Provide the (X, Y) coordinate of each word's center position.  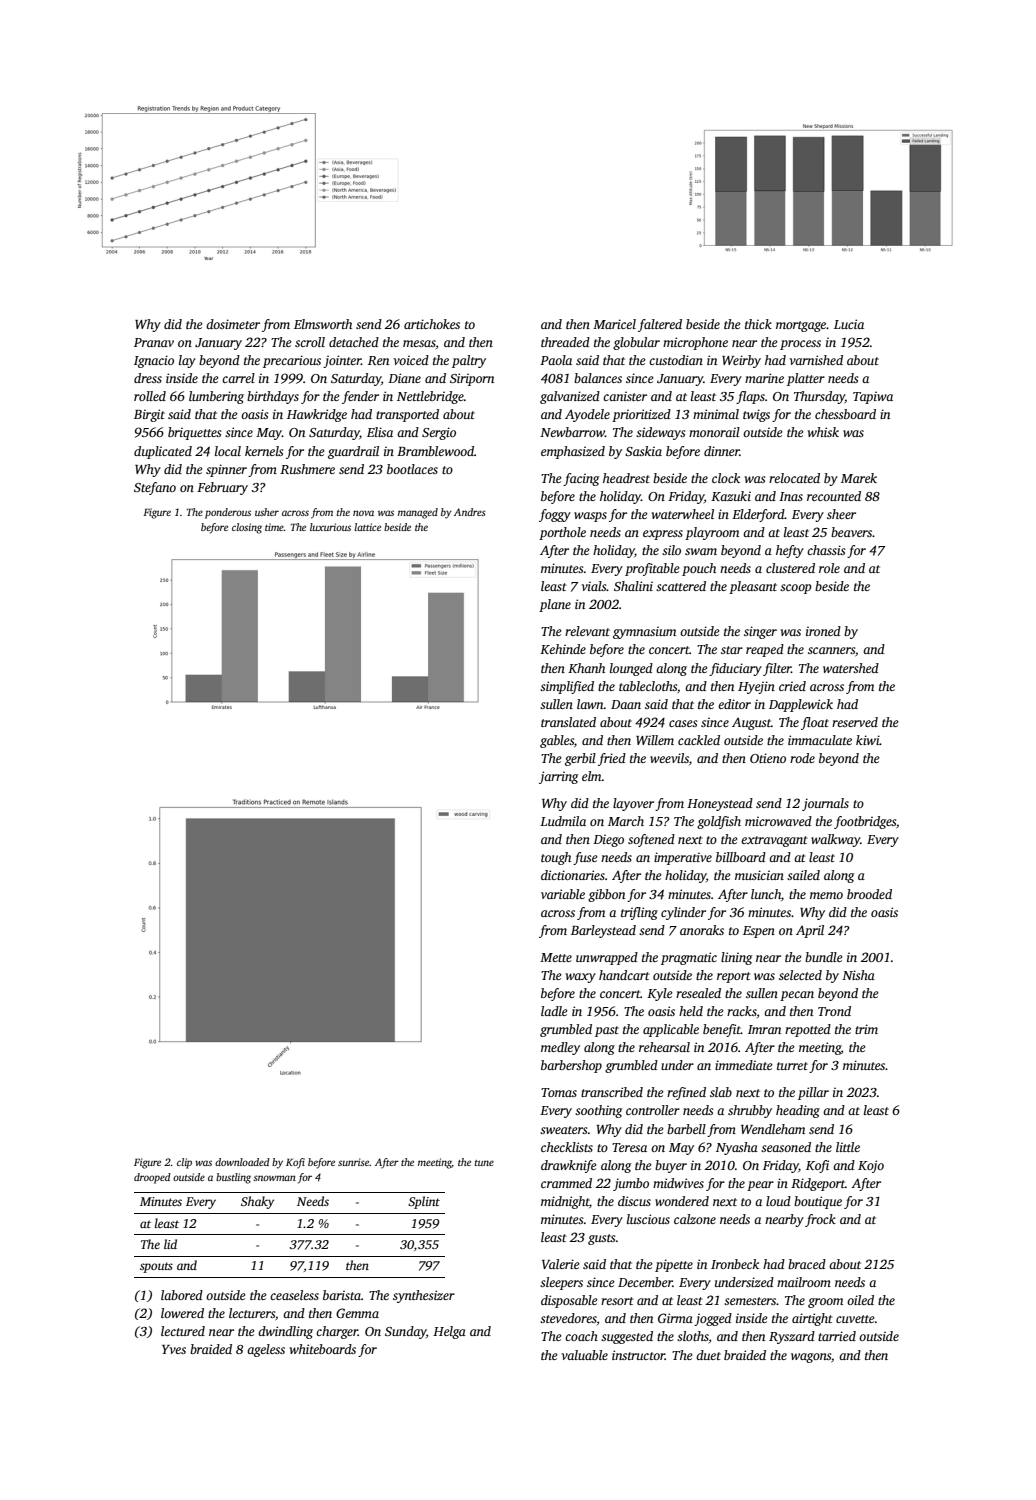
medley (560, 1048)
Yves (174, 1349)
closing (247, 528)
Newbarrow (572, 432)
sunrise (353, 1162)
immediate (744, 1065)
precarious (292, 361)
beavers (852, 532)
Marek (859, 478)
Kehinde (563, 649)
